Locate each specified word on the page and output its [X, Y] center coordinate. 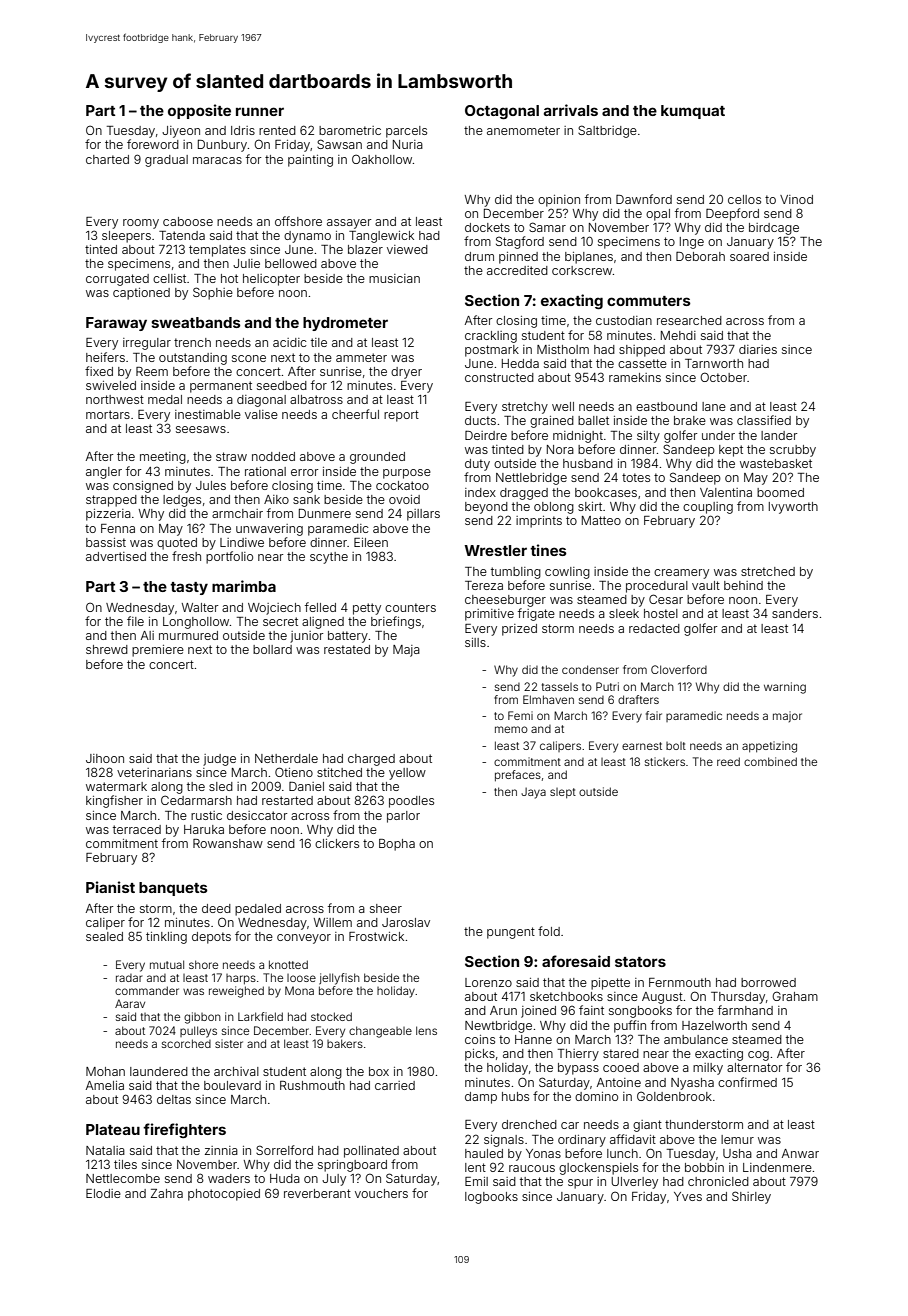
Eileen [371, 542]
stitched [339, 772]
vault [706, 585]
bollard [272, 649]
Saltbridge [607, 131]
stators [640, 962]
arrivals [571, 110]
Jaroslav [406, 922]
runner [260, 111]
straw [231, 456]
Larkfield [260, 1016]
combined [770, 761]
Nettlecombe [123, 1178]
